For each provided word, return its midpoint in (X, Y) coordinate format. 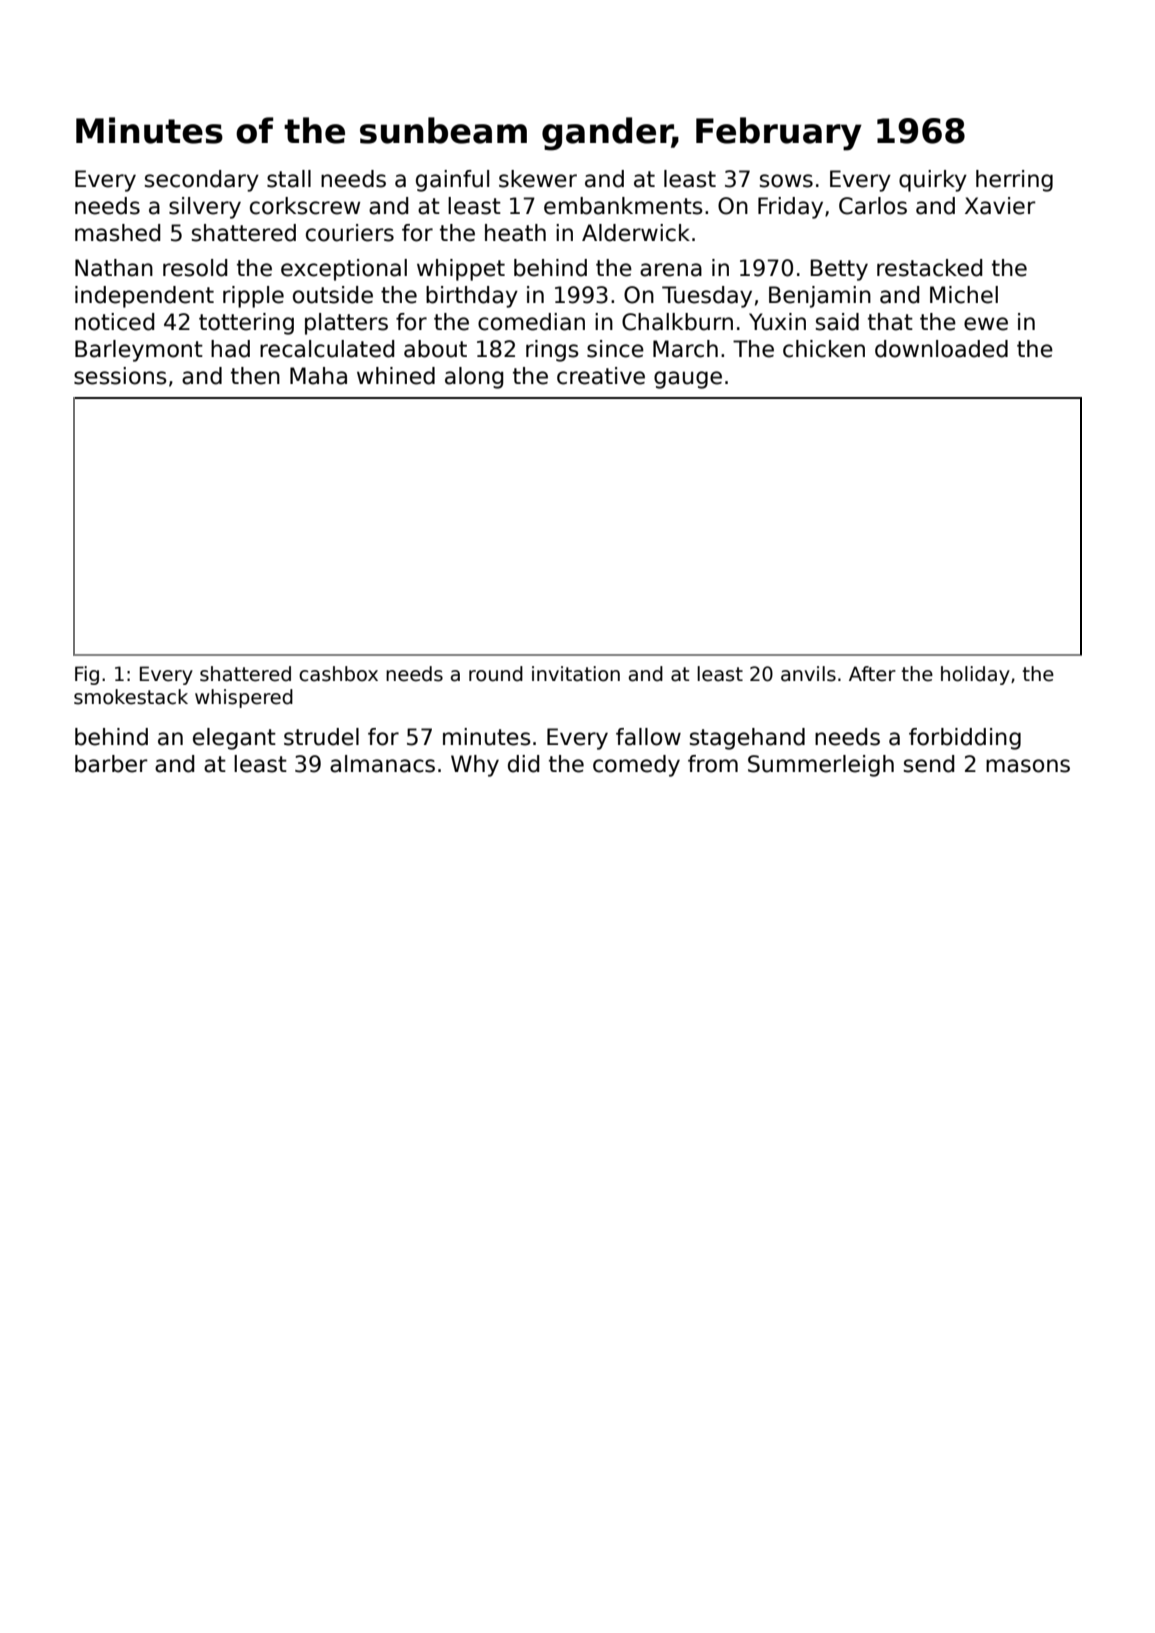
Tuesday (707, 297)
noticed (114, 322)
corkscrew (305, 206)
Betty (839, 270)
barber (111, 764)
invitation (576, 674)
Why (475, 766)
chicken (824, 349)
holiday (975, 675)
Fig (87, 675)
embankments (623, 206)
